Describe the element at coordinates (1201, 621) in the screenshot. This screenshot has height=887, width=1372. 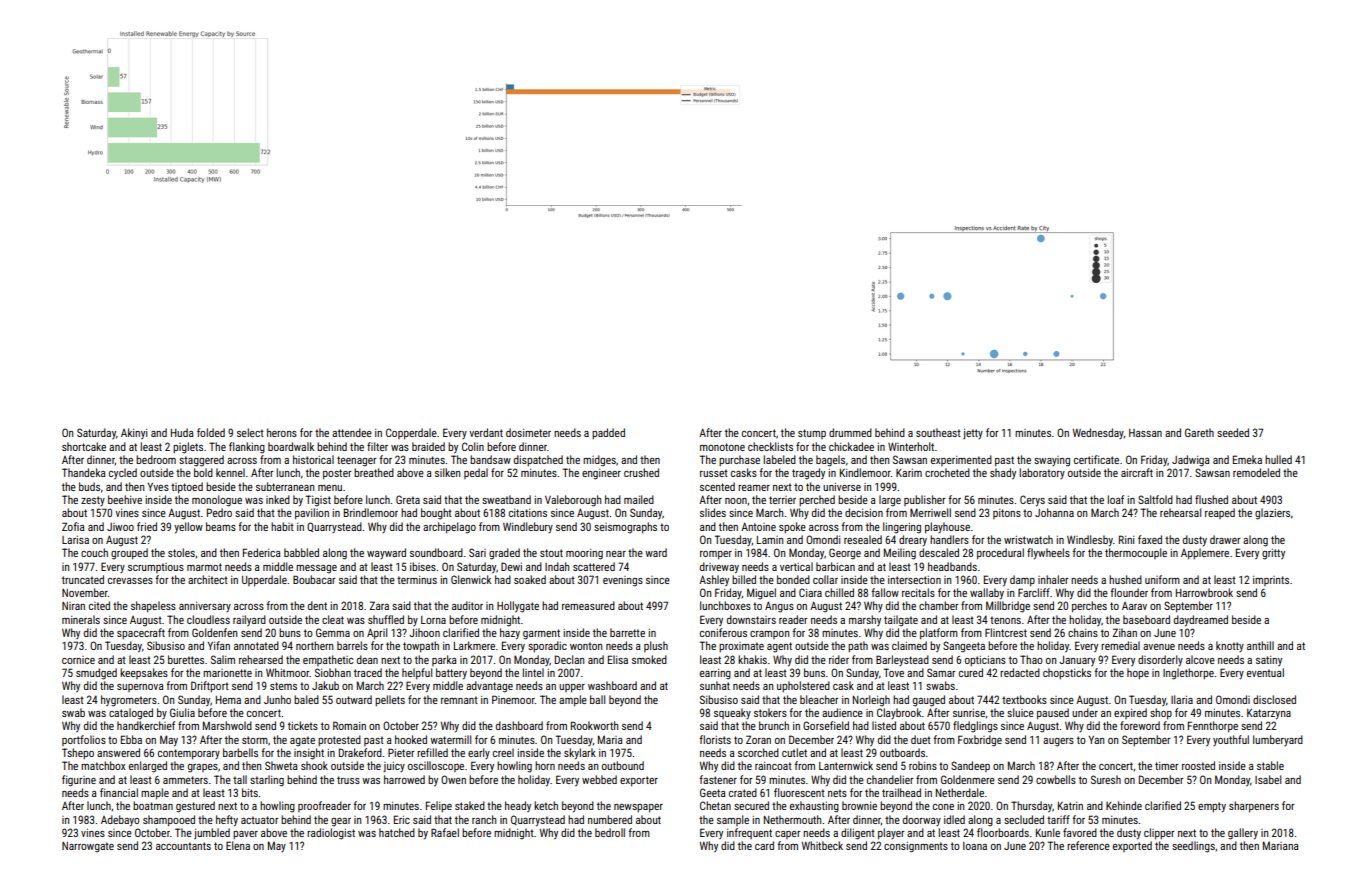
I see `daydreamed` at that location.
